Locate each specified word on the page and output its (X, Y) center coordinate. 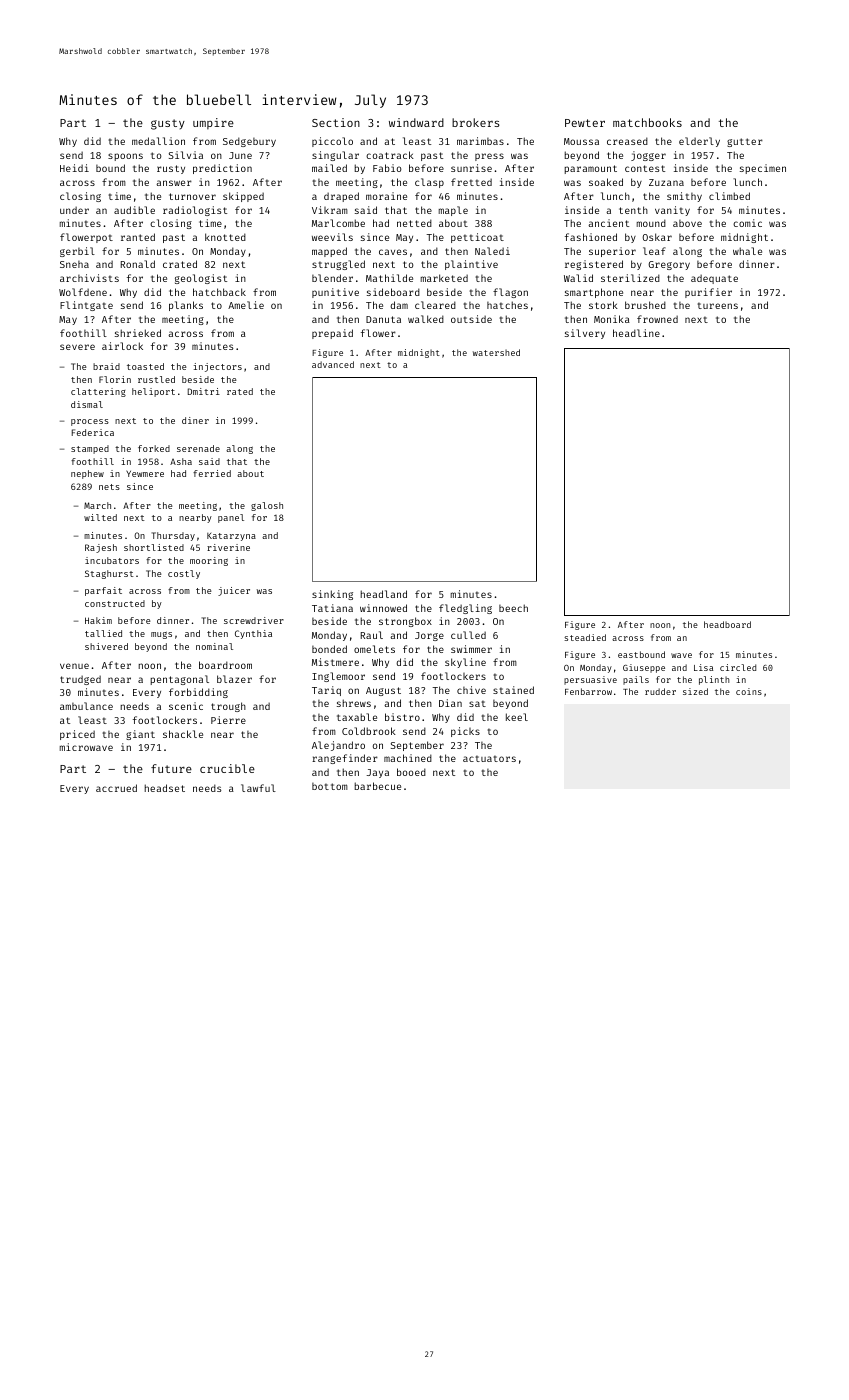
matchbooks (647, 122)
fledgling (465, 609)
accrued (116, 788)
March (97, 505)
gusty (168, 124)
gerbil (77, 252)
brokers (476, 122)
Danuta (383, 319)
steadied (585, 637)
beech (513, 608)
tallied (103, 633)
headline (636, 333)
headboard (727, 624)
